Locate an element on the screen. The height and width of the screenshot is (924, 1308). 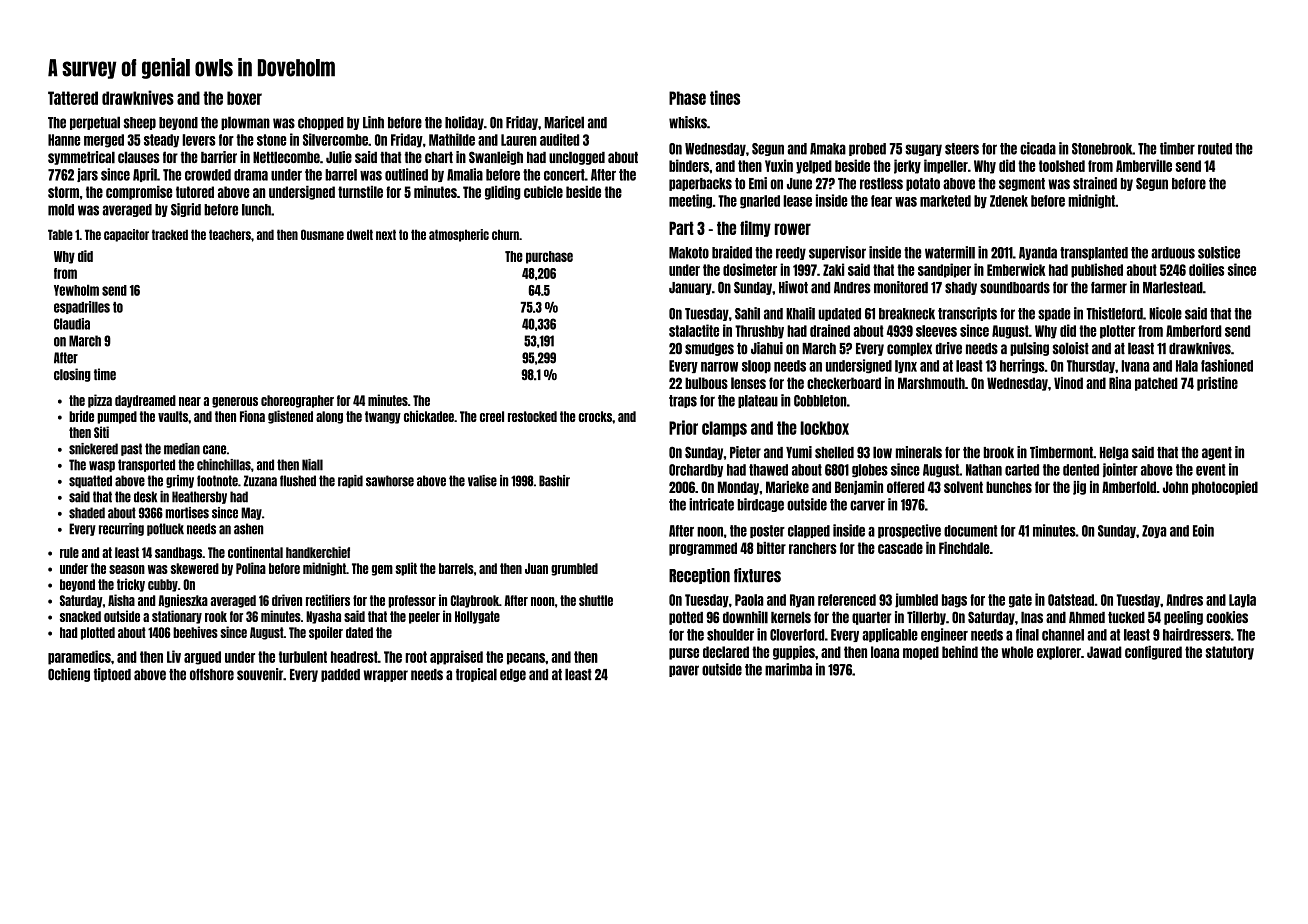
Ousmane is located at coordinates (322, 234).
